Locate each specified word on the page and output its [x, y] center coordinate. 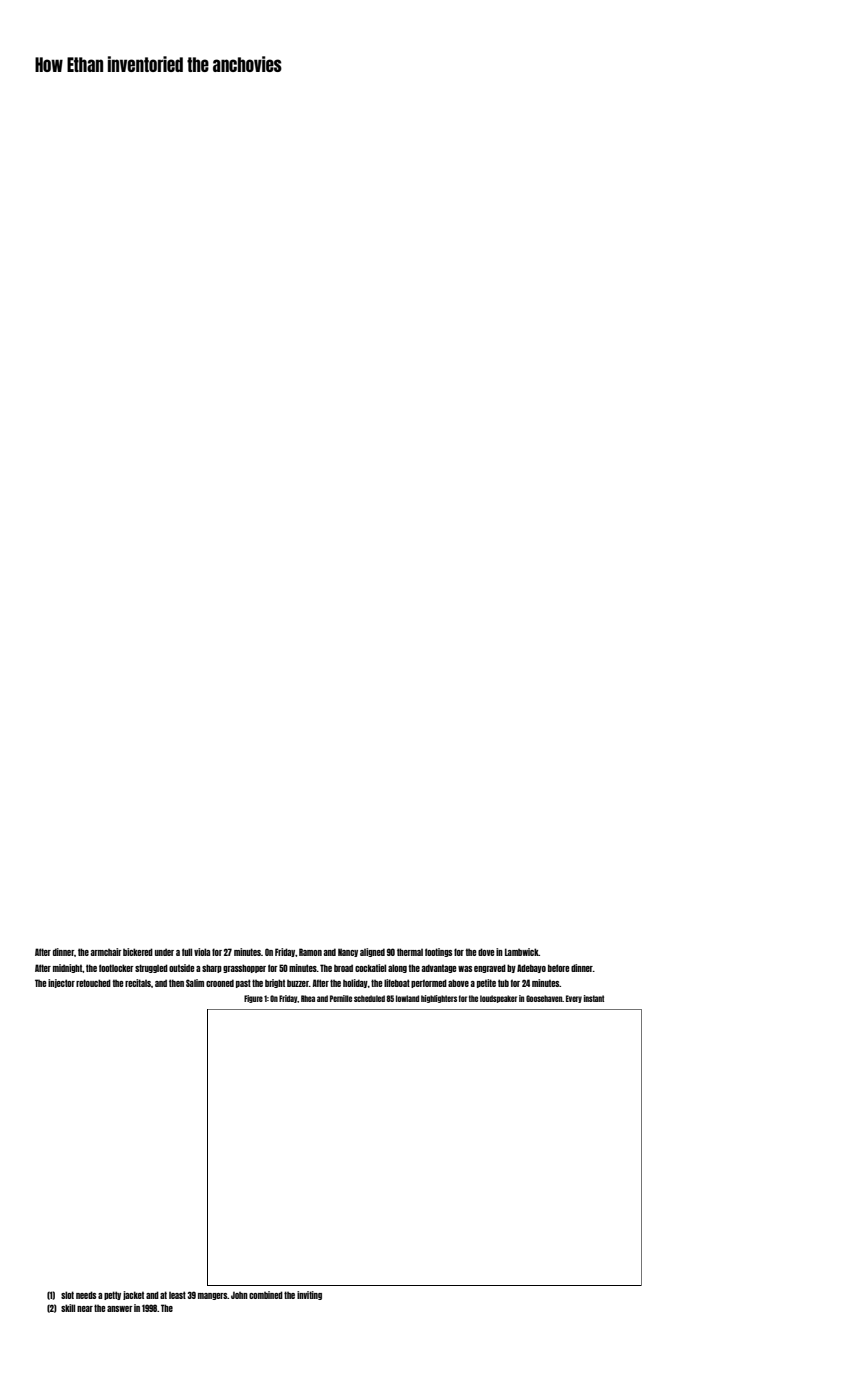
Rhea [308, 998]
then [176, 983]
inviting [309, 1295]
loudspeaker [498, 999]
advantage [439, 968]
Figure [253, 999]
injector [61, 983]
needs [86, 1295]
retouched [93, 983]
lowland [407, 998]
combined [266, 1295]
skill [68, 1308]
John [239, 1295]
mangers [212, 1296]
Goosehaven [544, 998]
